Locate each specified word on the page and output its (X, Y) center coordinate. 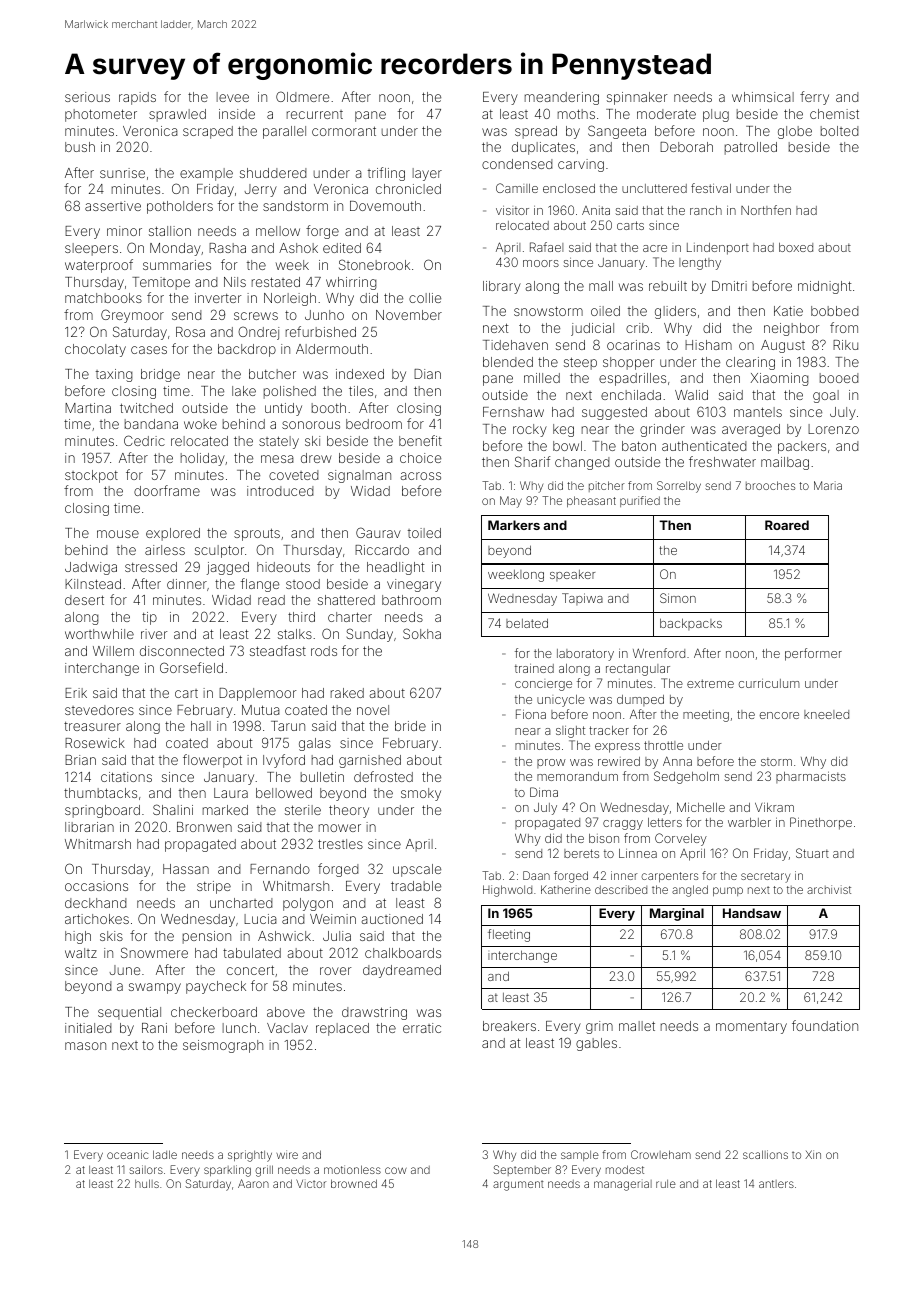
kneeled (826, 714)
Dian (427, 374)
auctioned (392, 919)
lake (244, 391)
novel (373, 710)
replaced (342, 1029)
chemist (834, 114)
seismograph (223, 1046)
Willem (113, 651)
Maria (828, 485)
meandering (562, 98)
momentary (751, 1028)
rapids (137, 98)
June (124, 970)
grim (599, 1027)
